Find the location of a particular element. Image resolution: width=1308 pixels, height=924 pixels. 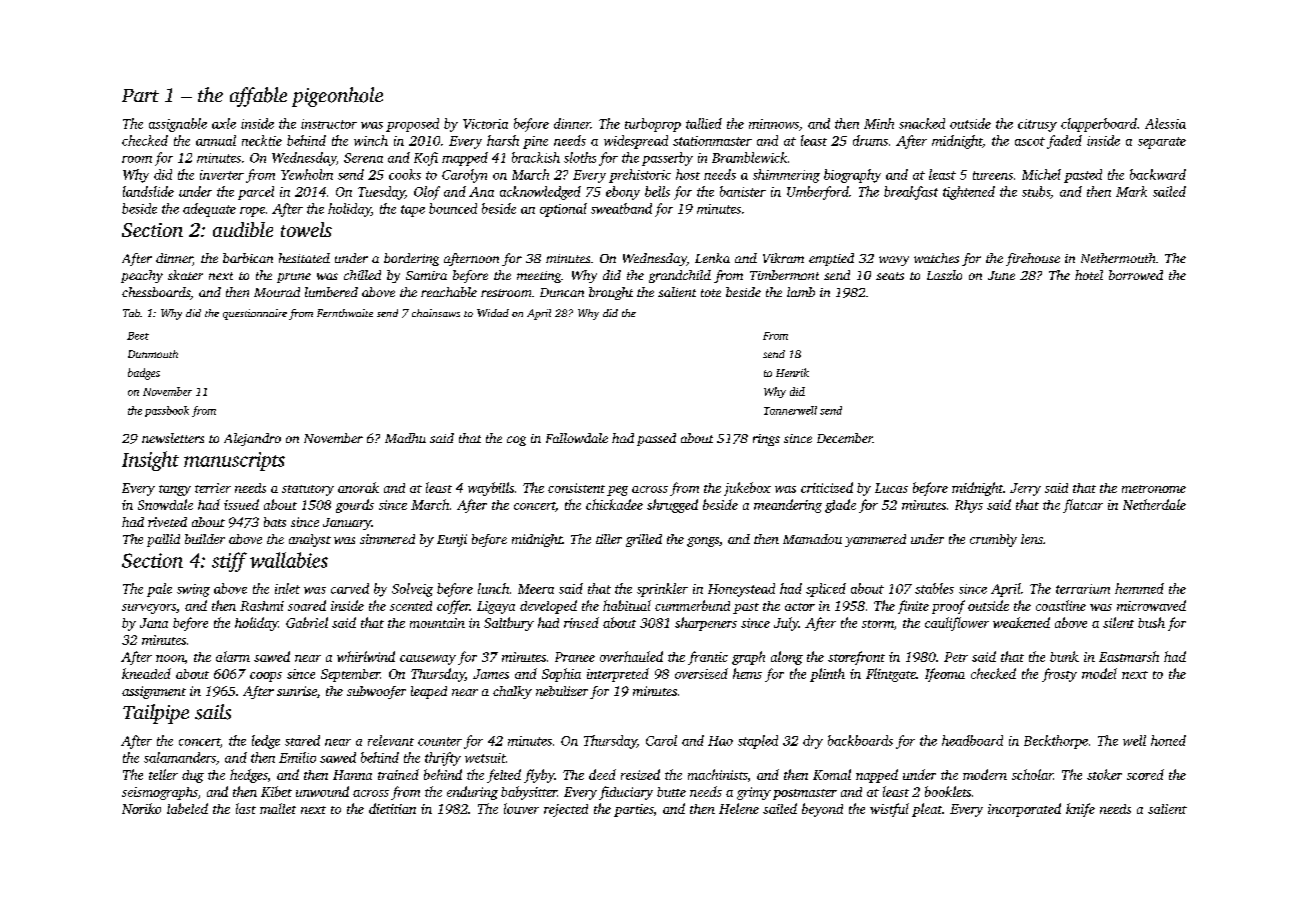

Mourad is located at coordinates (277, 292).
